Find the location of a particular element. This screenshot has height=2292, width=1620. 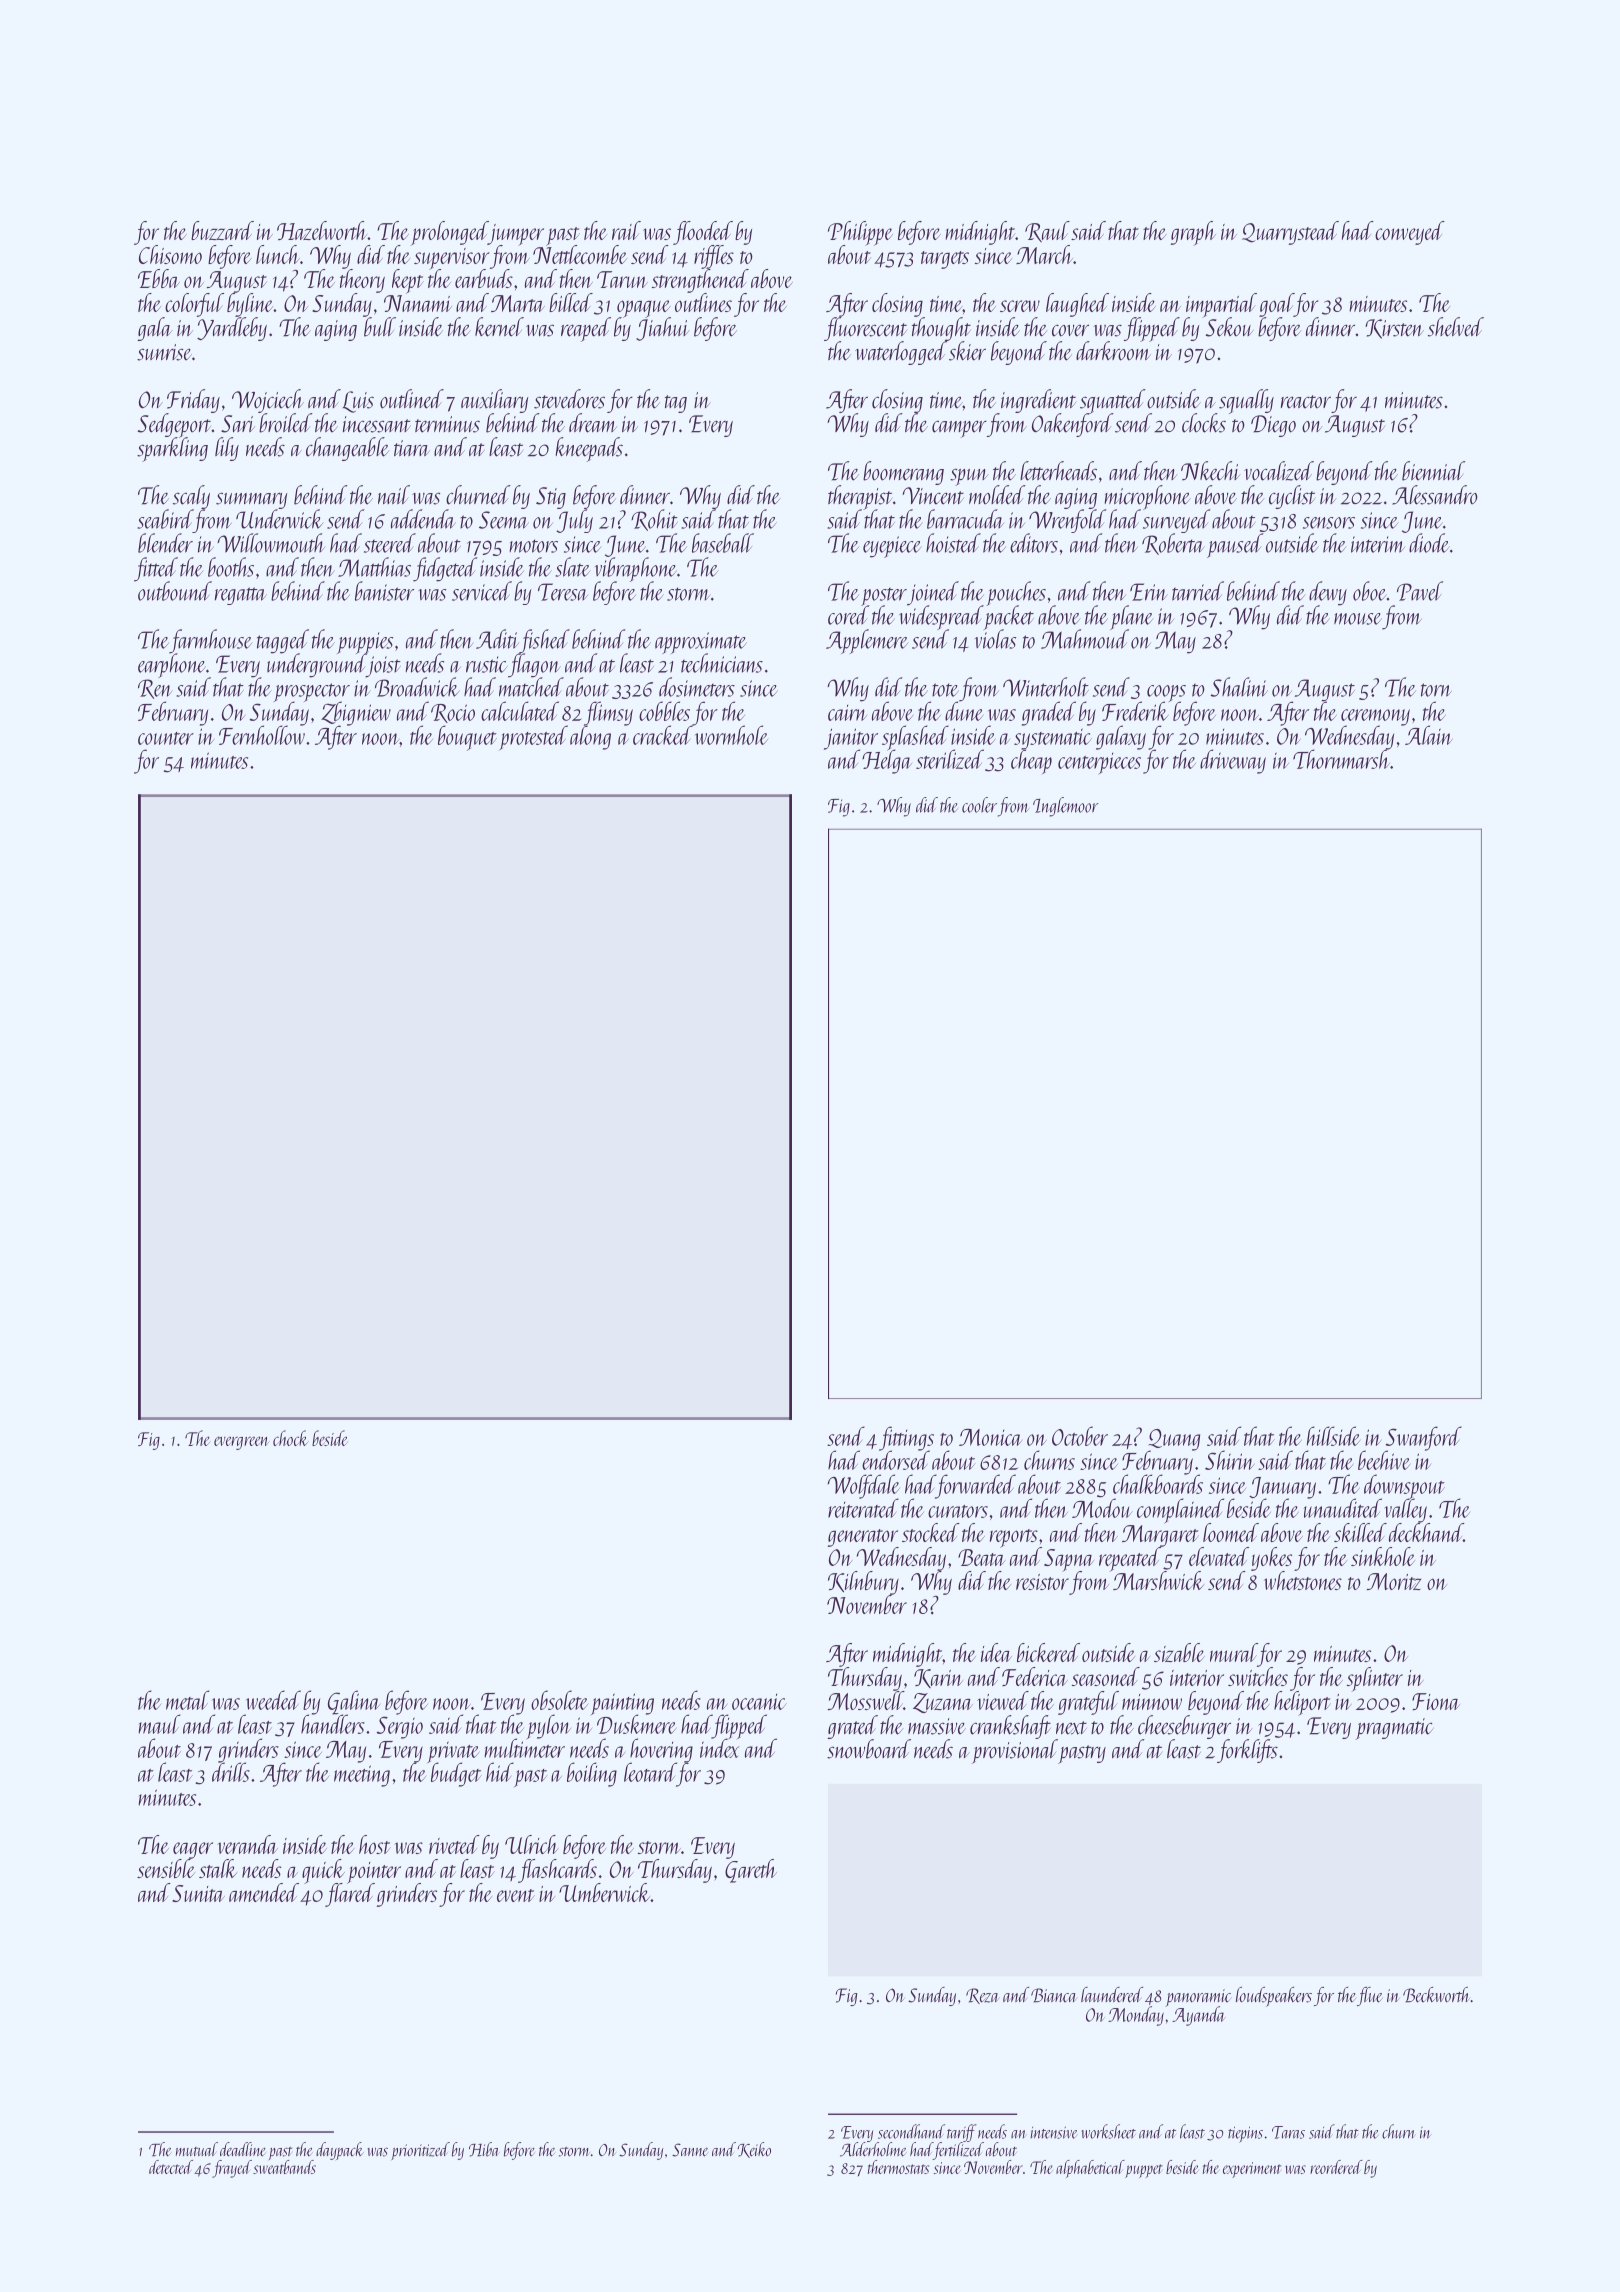

bouquet is located at coordinates (467, 738).
